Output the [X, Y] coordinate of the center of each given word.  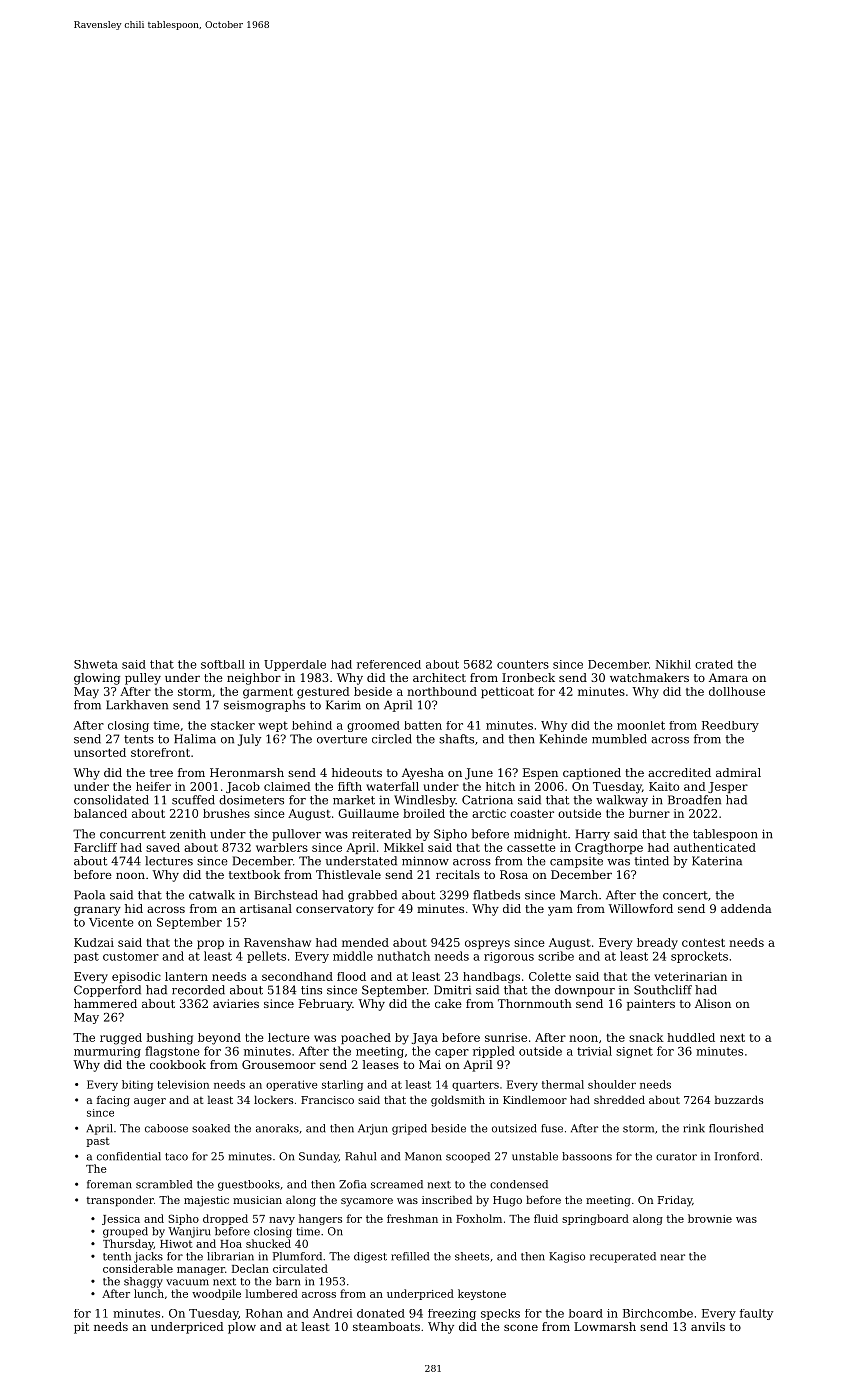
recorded [198, 990]
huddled [691, 1037]
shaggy [143, 1282]
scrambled [164, 1184]
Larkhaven [137, 705]
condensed [519, 1184]
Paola [89, 895]
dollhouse [737, 691]
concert [685, 895]
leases [381, 1064]
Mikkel [404, 847]
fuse [552, 1128]
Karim [343, 705]
